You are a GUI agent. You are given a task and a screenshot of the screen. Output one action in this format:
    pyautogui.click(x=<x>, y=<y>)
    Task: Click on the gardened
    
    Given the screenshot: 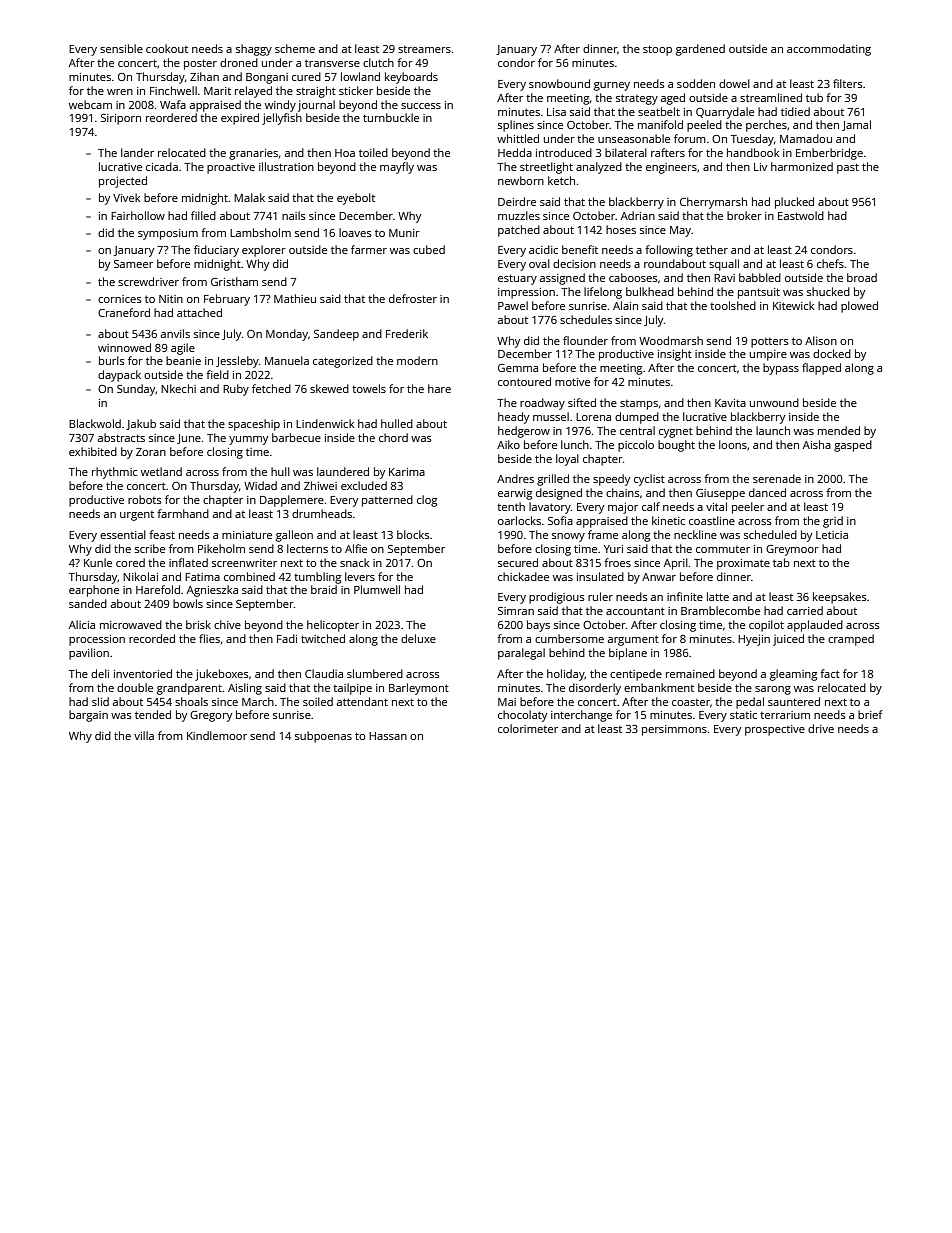 What is the action you would take?
    pyautogui.click(x=700, y=50)
